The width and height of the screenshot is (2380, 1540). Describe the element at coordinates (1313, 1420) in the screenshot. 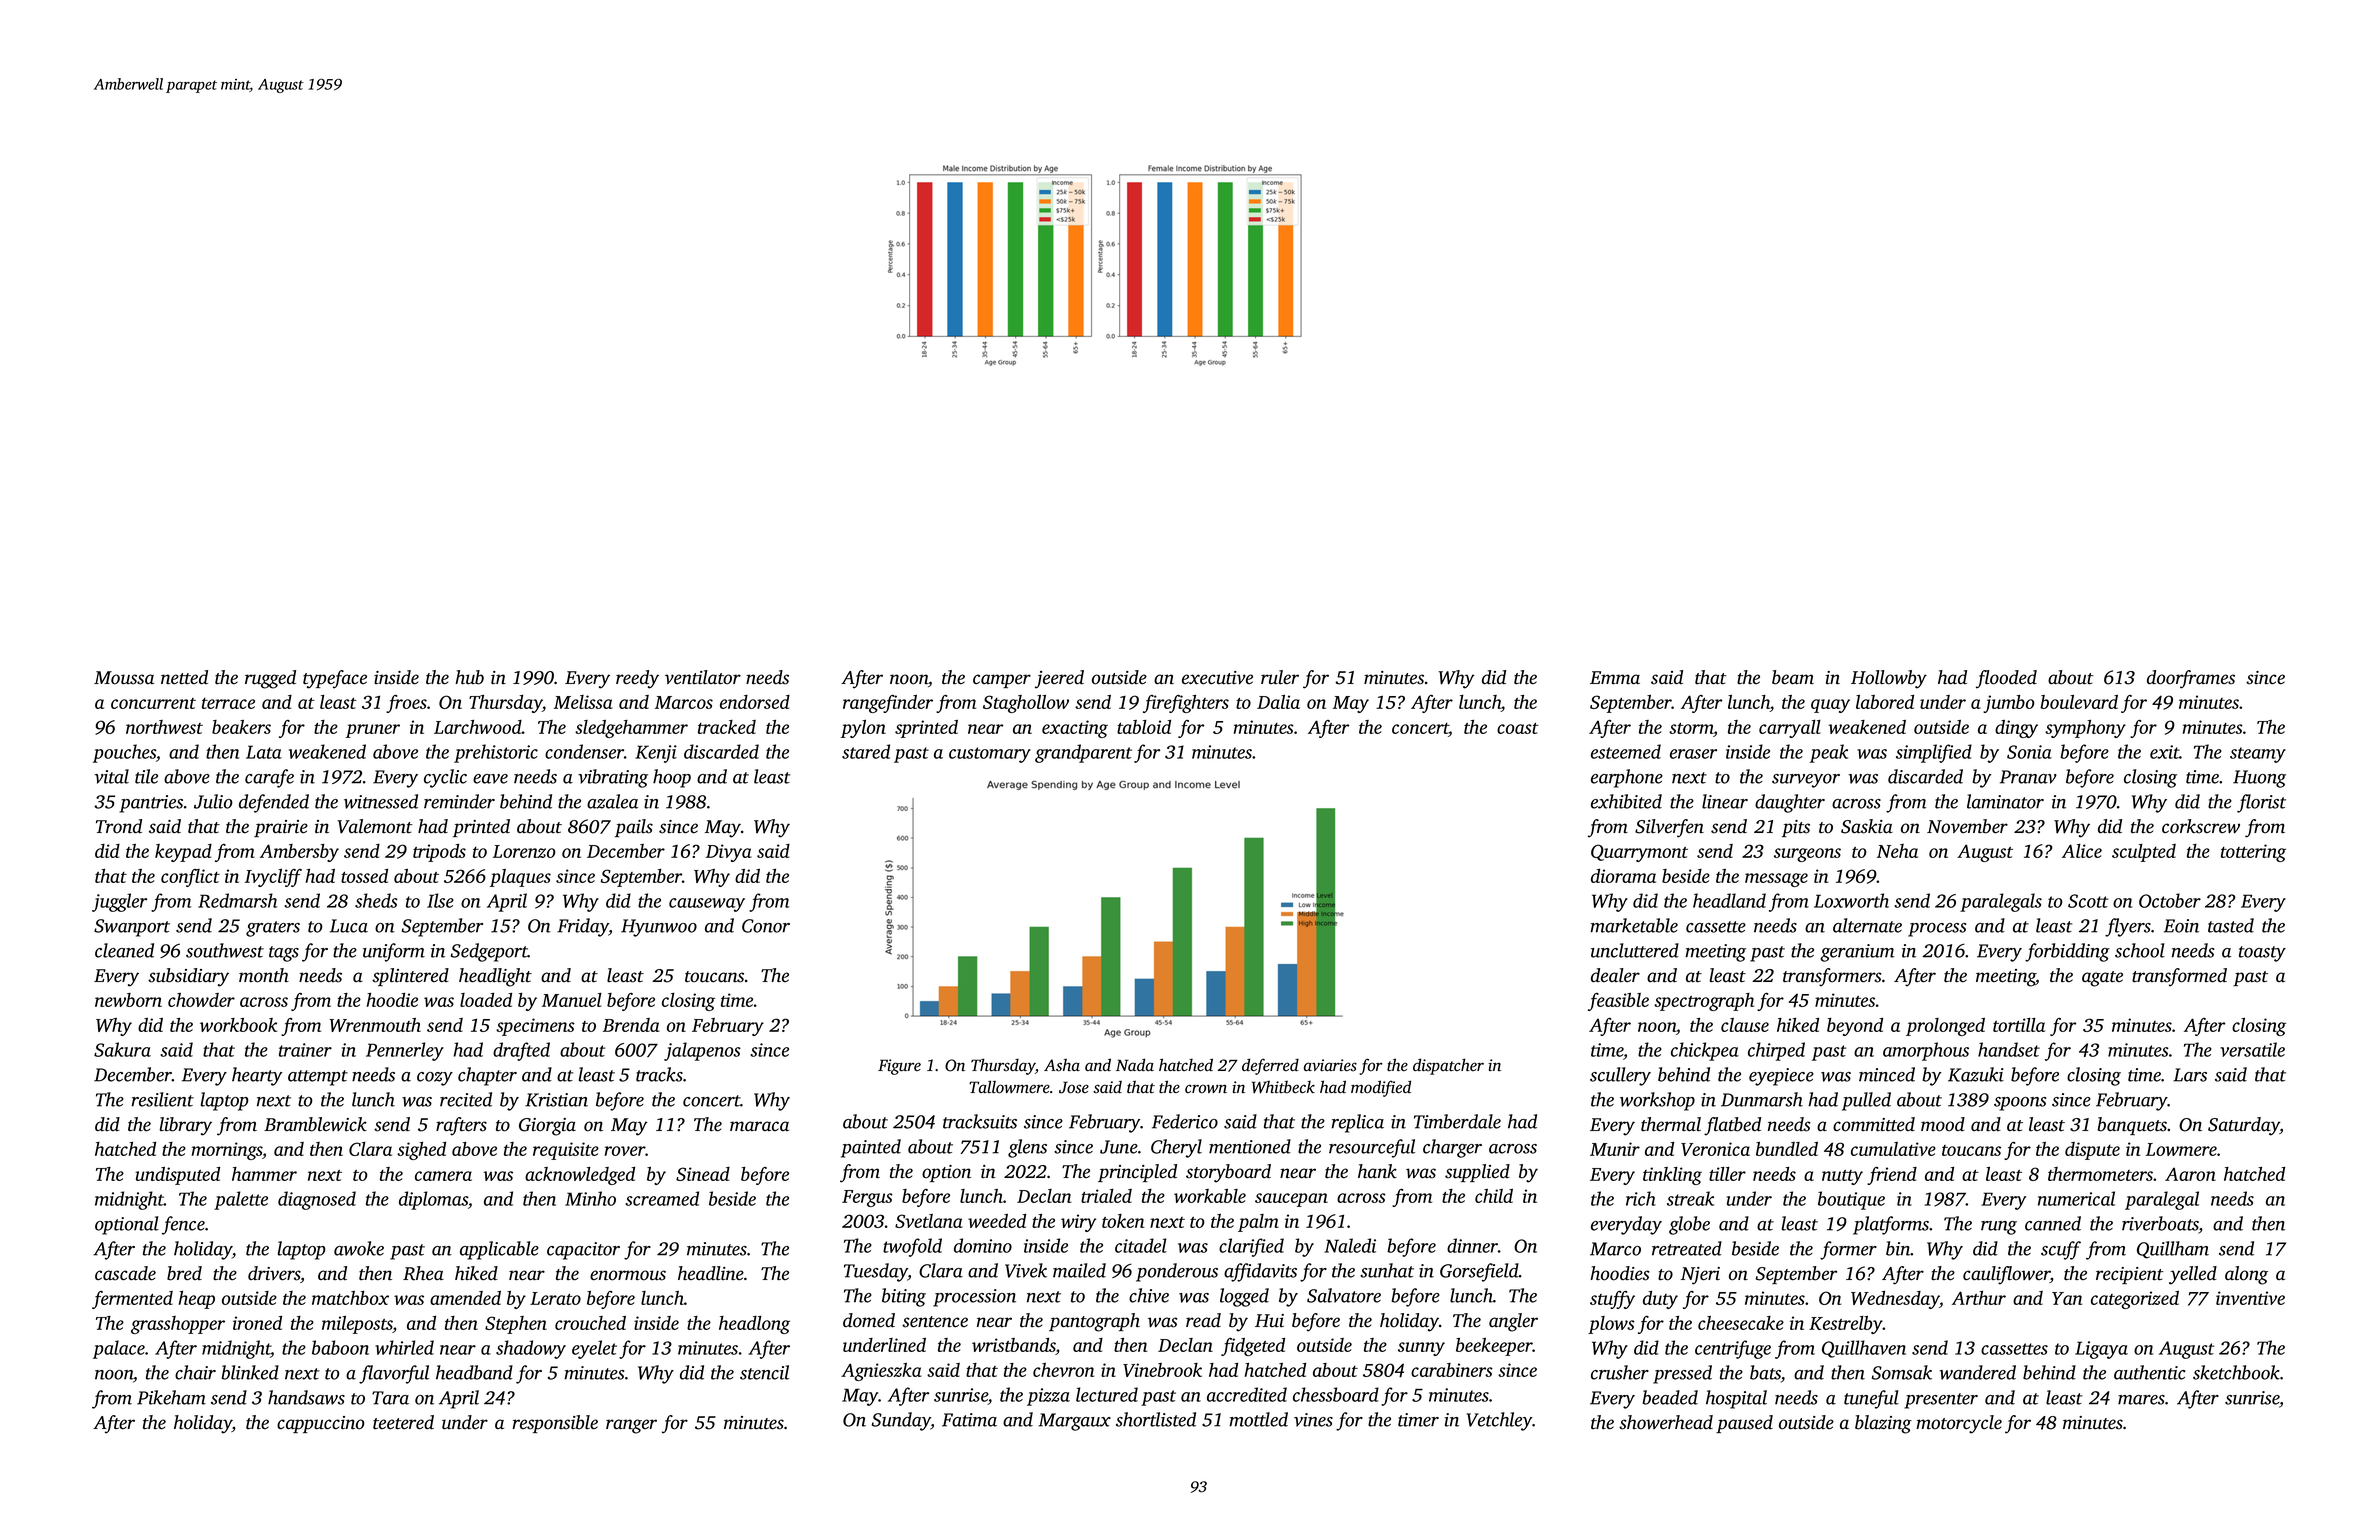

I see `vines` at that location.
